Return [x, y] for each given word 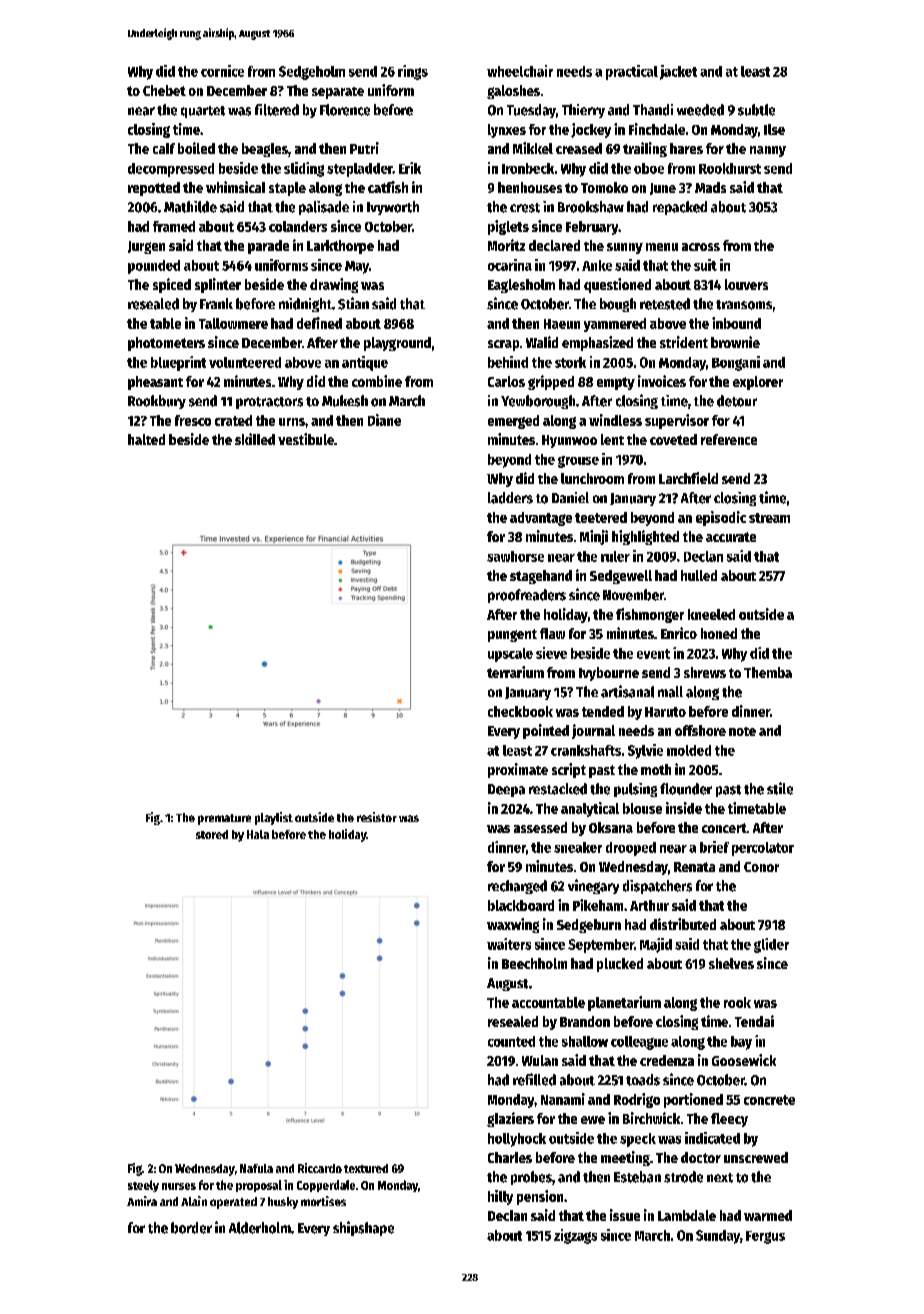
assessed [540, 827]
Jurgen [146, 247]
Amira [142, 1201]
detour [737, 401]
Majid [656, 945]
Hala [258, 834]
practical [632, 72]
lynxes [507, 131]
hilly [500, 1197]
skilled [255, 439]
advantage [541, 519]
